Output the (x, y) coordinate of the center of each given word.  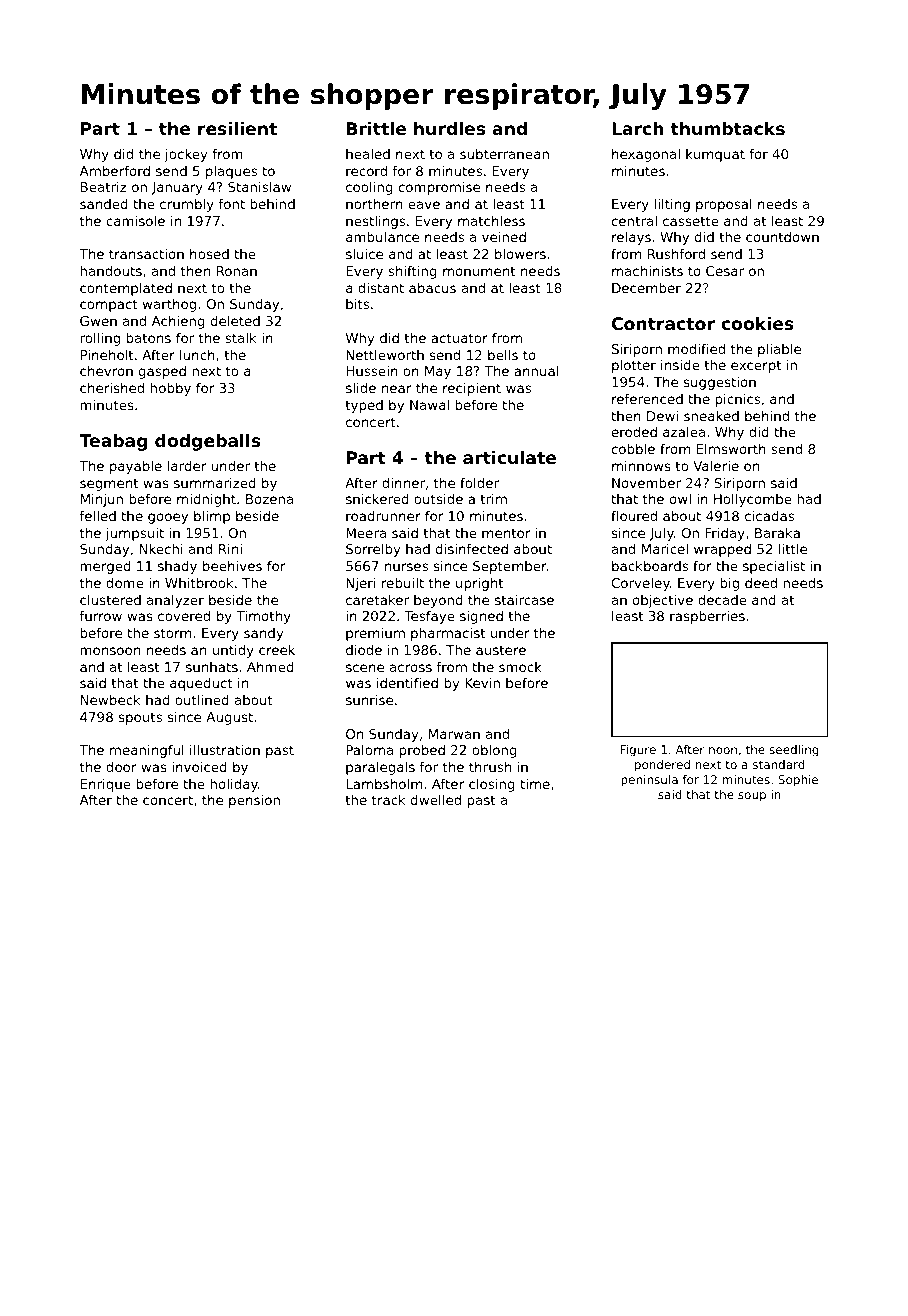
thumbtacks (727, 128)
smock (520, 667)
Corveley (641, 584)
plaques (231, 172)
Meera (366, 533)
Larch (637, 128)
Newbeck (111, 699)
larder (187, 466)
